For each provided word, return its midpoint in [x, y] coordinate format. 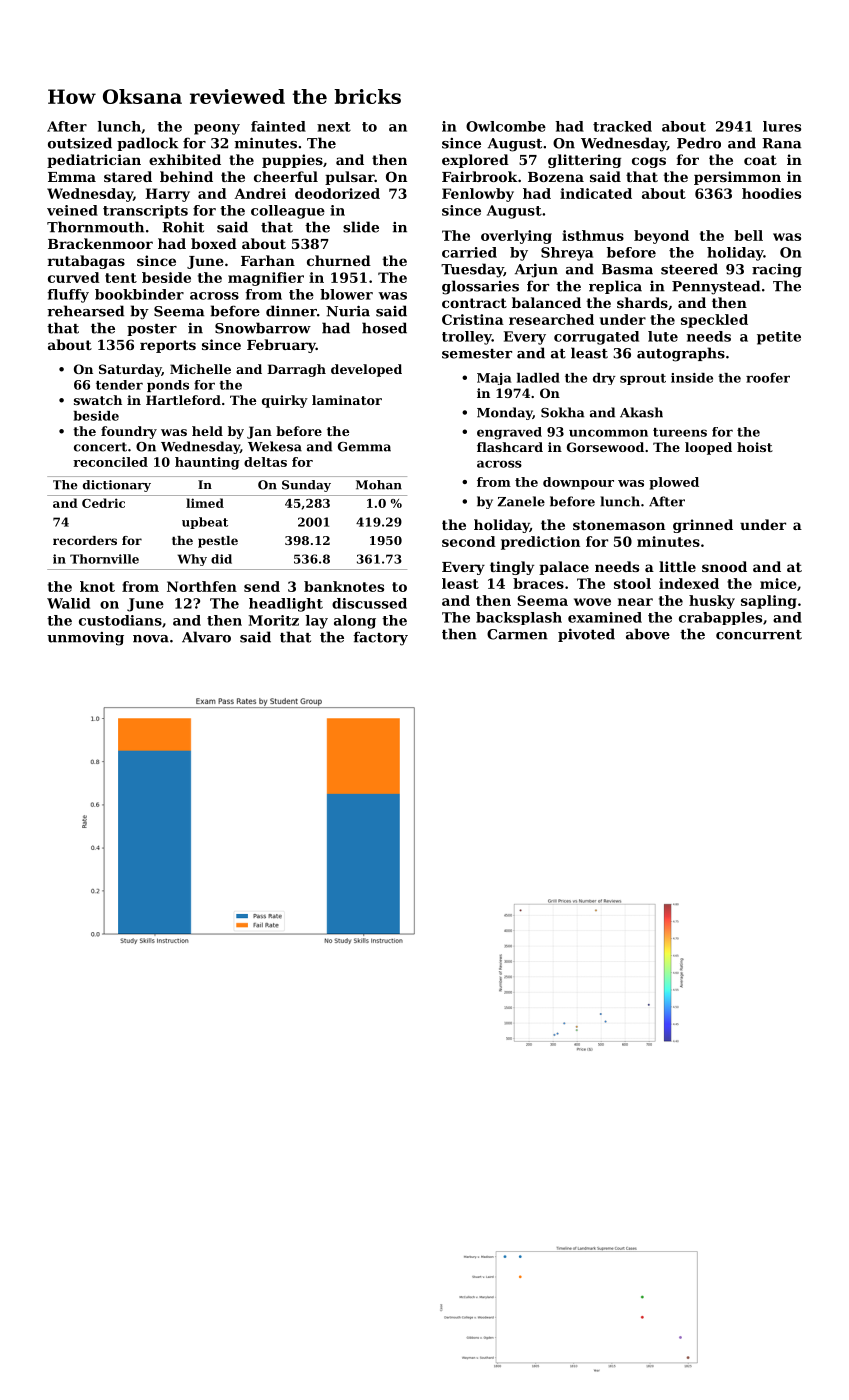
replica [615, 287]
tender [119, 385]
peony [217, 129]
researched [551, 319]
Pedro [699, 143]
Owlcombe [506, 126]
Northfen [202, 586]
